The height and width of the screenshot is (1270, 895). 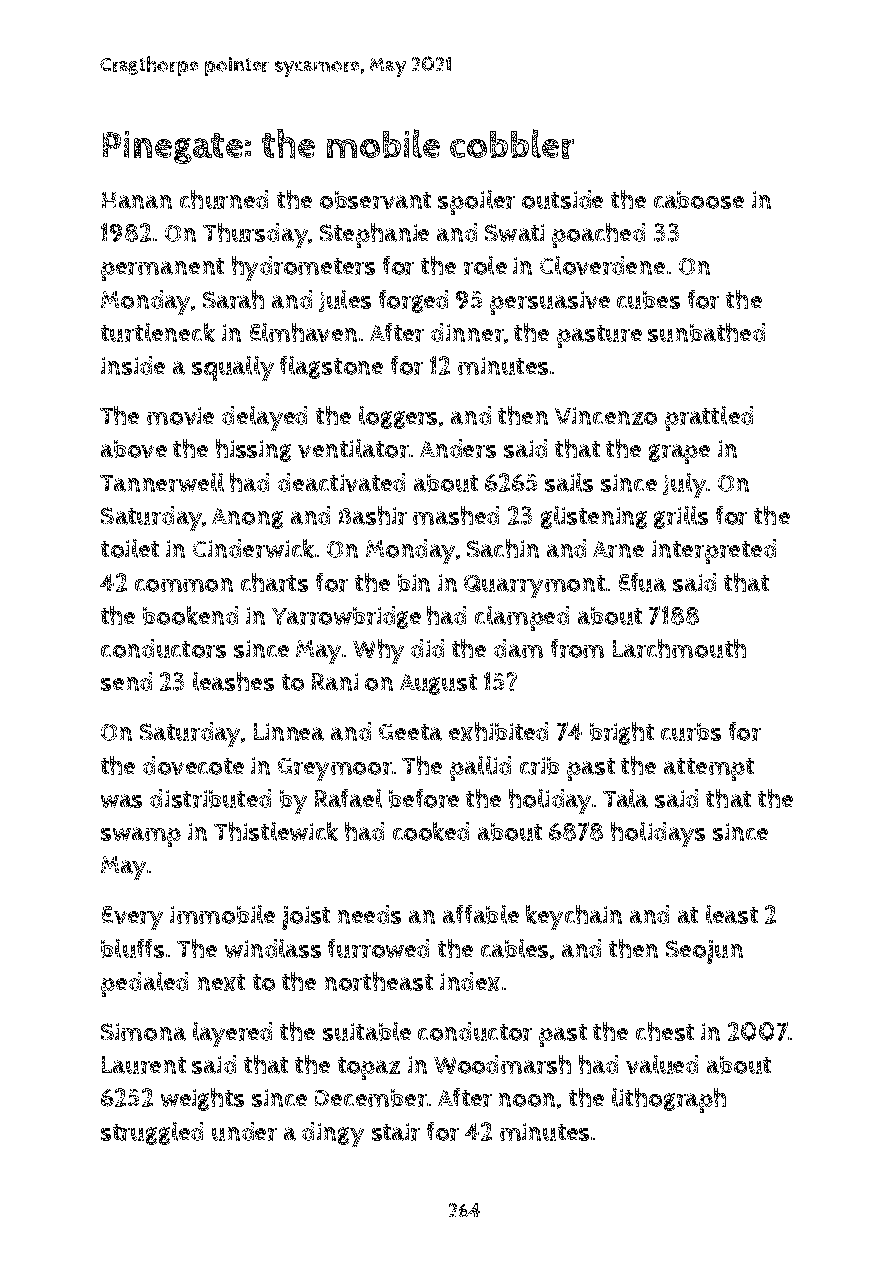 I want to click on Rani, so click(x=335, y=682).
